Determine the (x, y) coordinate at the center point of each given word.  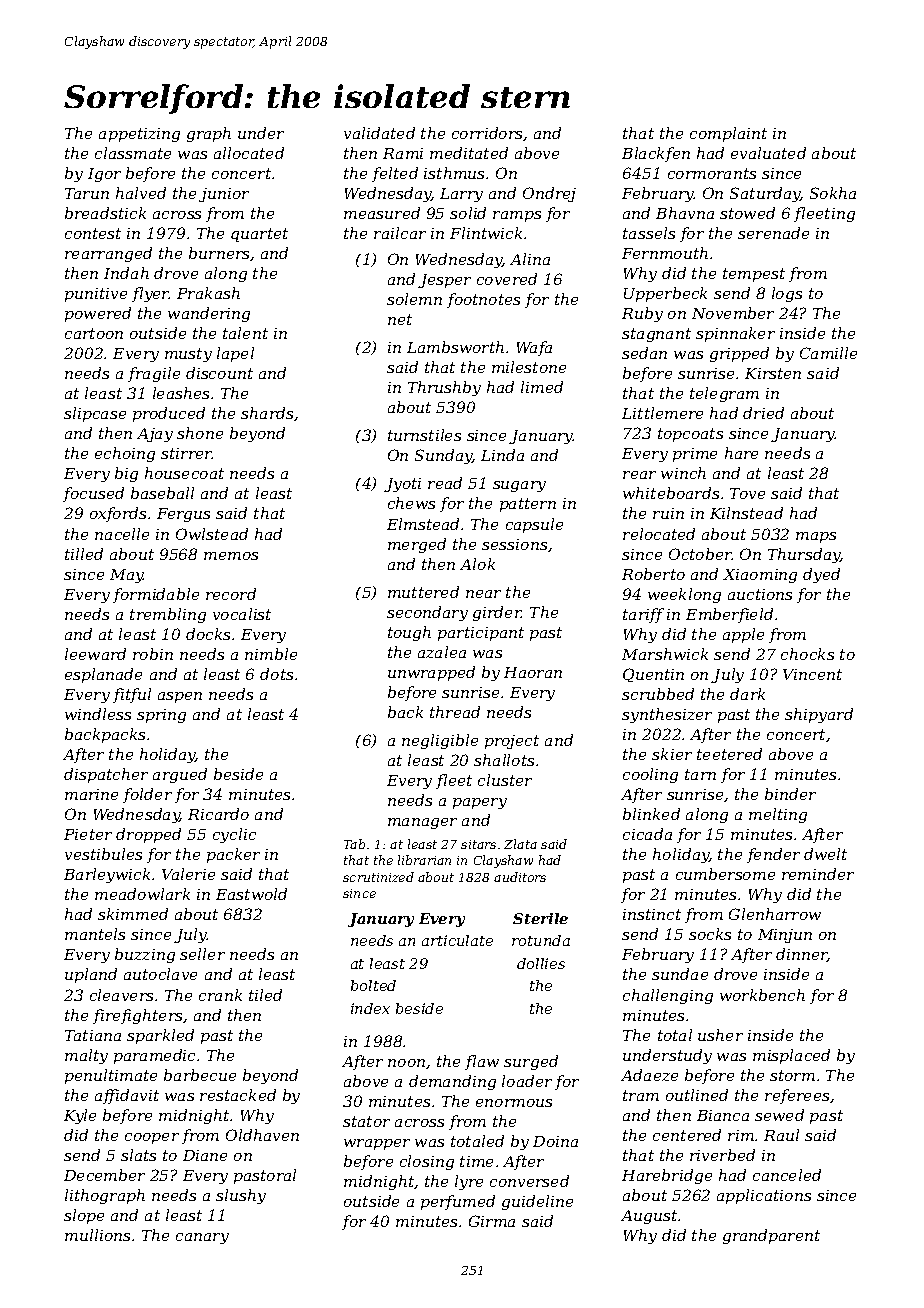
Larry (461, 195)
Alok (477, 564)
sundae (680, 974)
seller (202, 954)
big (126, 474)
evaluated (768, 153)
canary (202, 1238)
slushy (241, 1196)
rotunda (541, 940)
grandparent (771, 1236)
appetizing (139, 135)
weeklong (684, 595)
